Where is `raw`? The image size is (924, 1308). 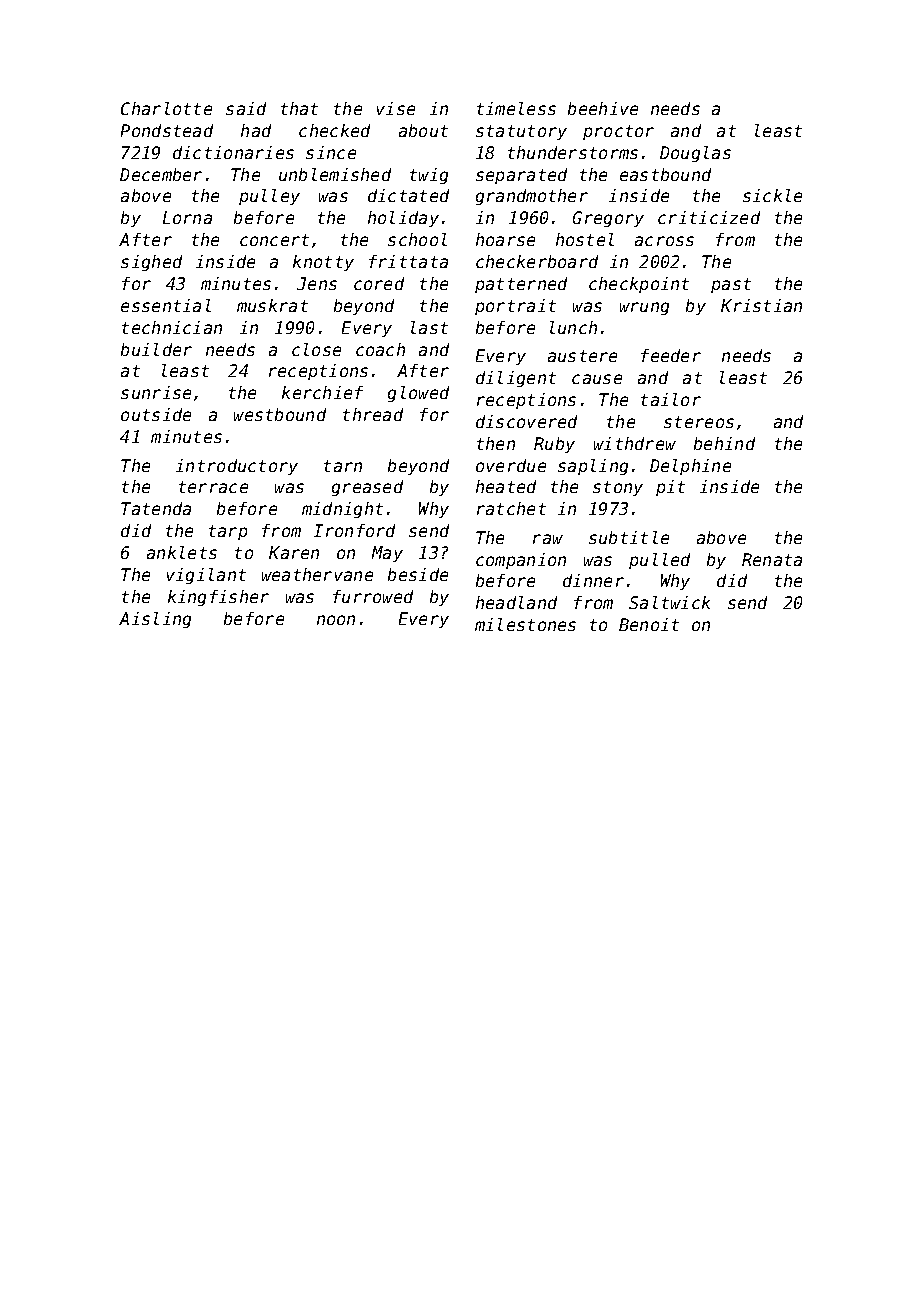 raw is located at coordinates (548, 539).
